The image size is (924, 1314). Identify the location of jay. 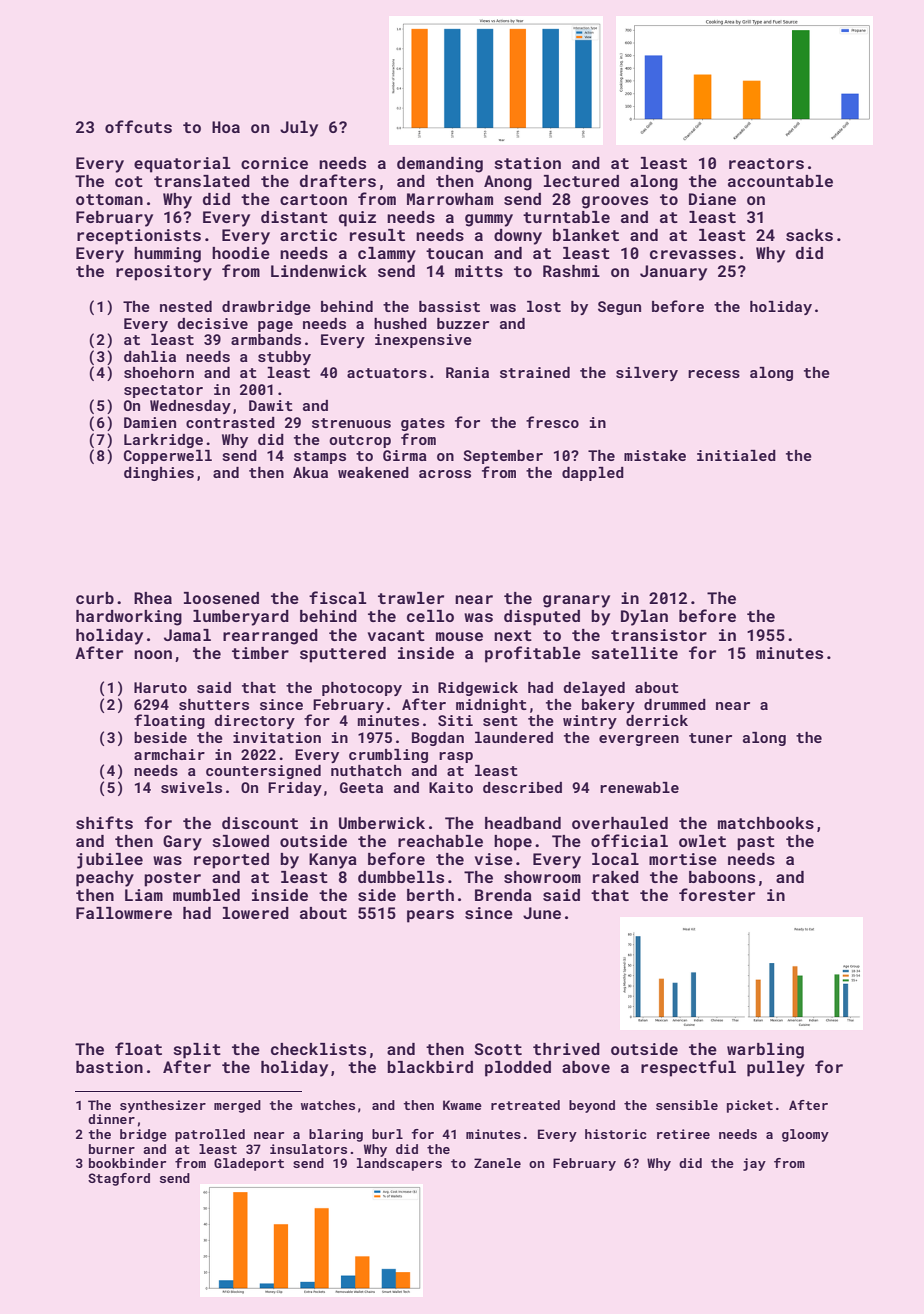
(754, 1164).
